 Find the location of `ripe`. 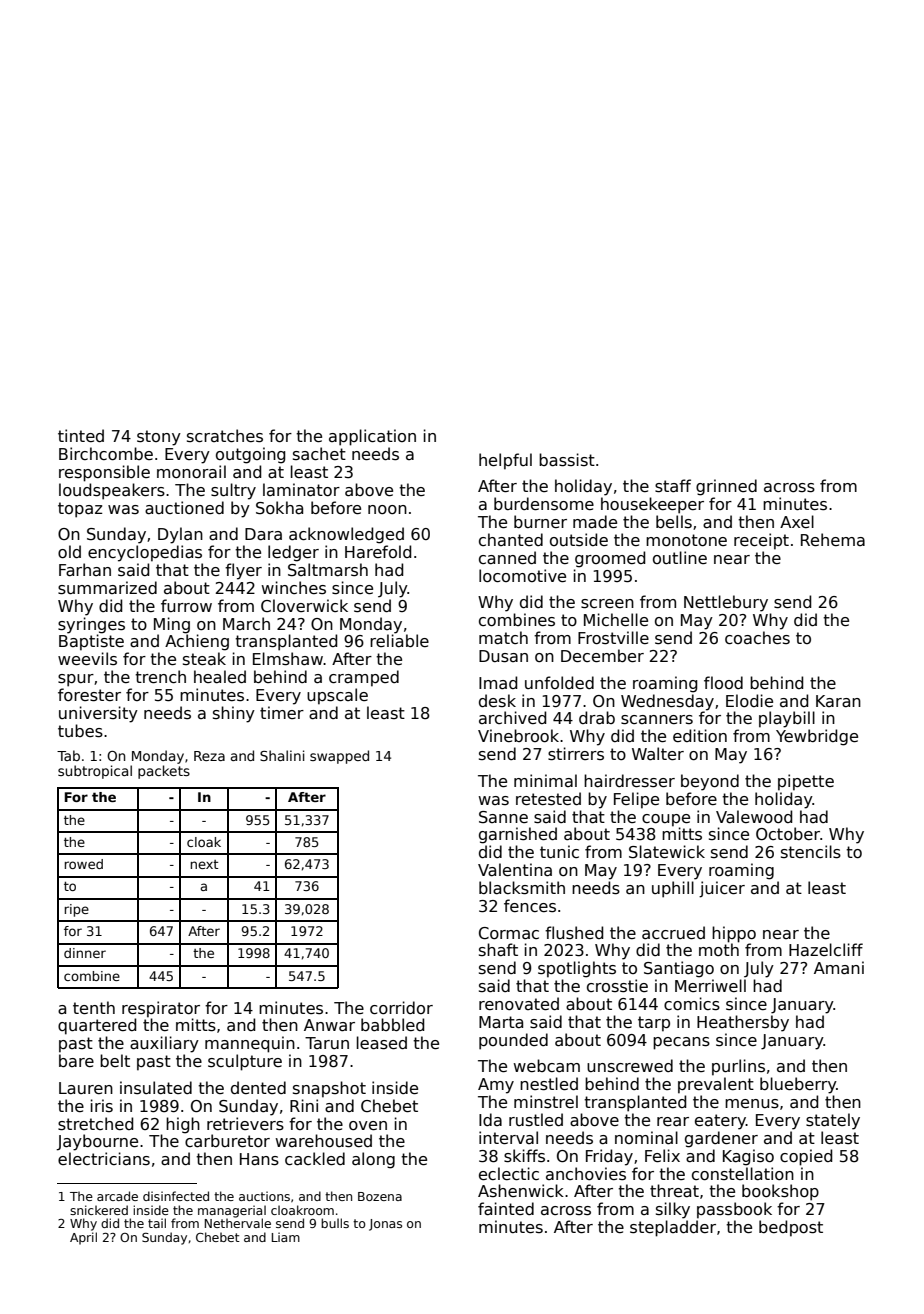

ripe is located at coordinates (77, 910).
